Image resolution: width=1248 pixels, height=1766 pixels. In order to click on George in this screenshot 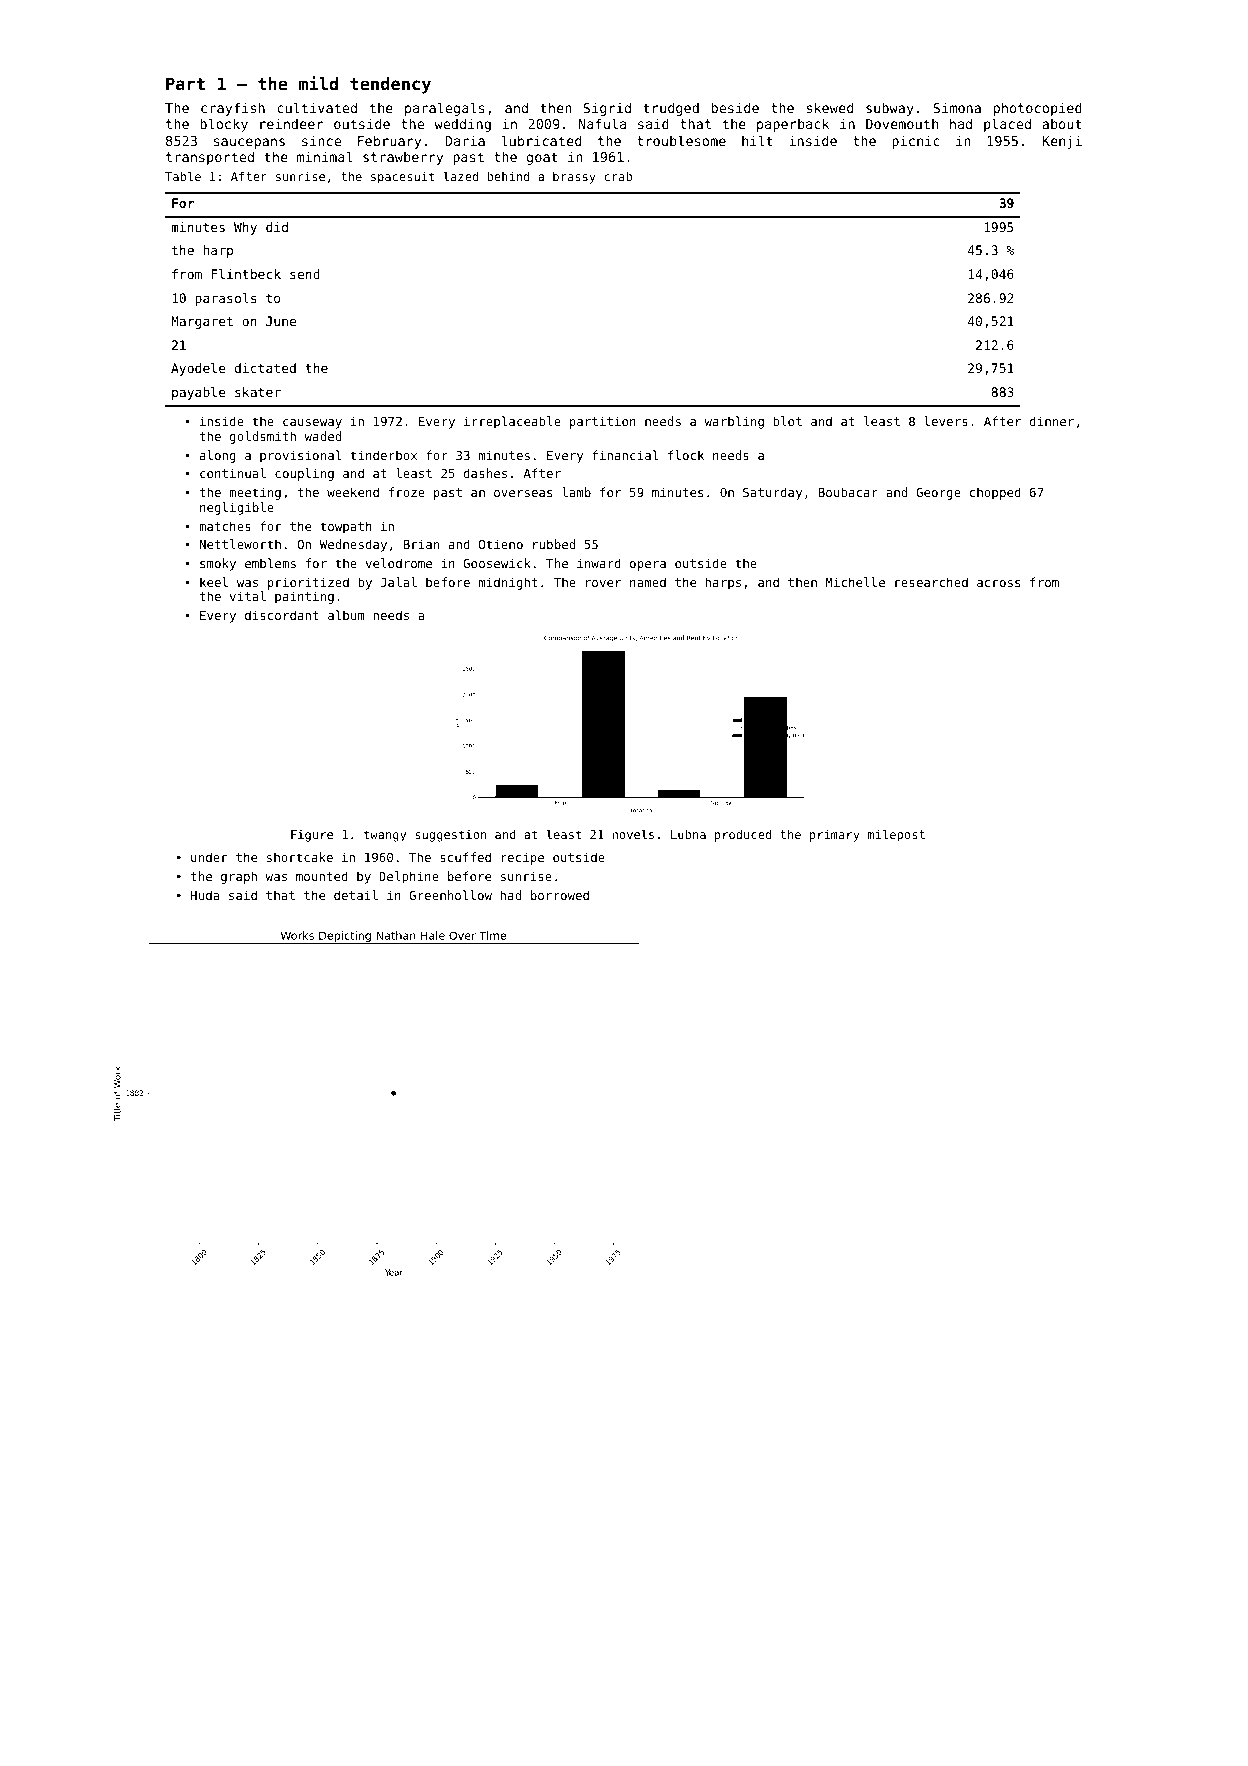, I will do `click(938, 493)`.
